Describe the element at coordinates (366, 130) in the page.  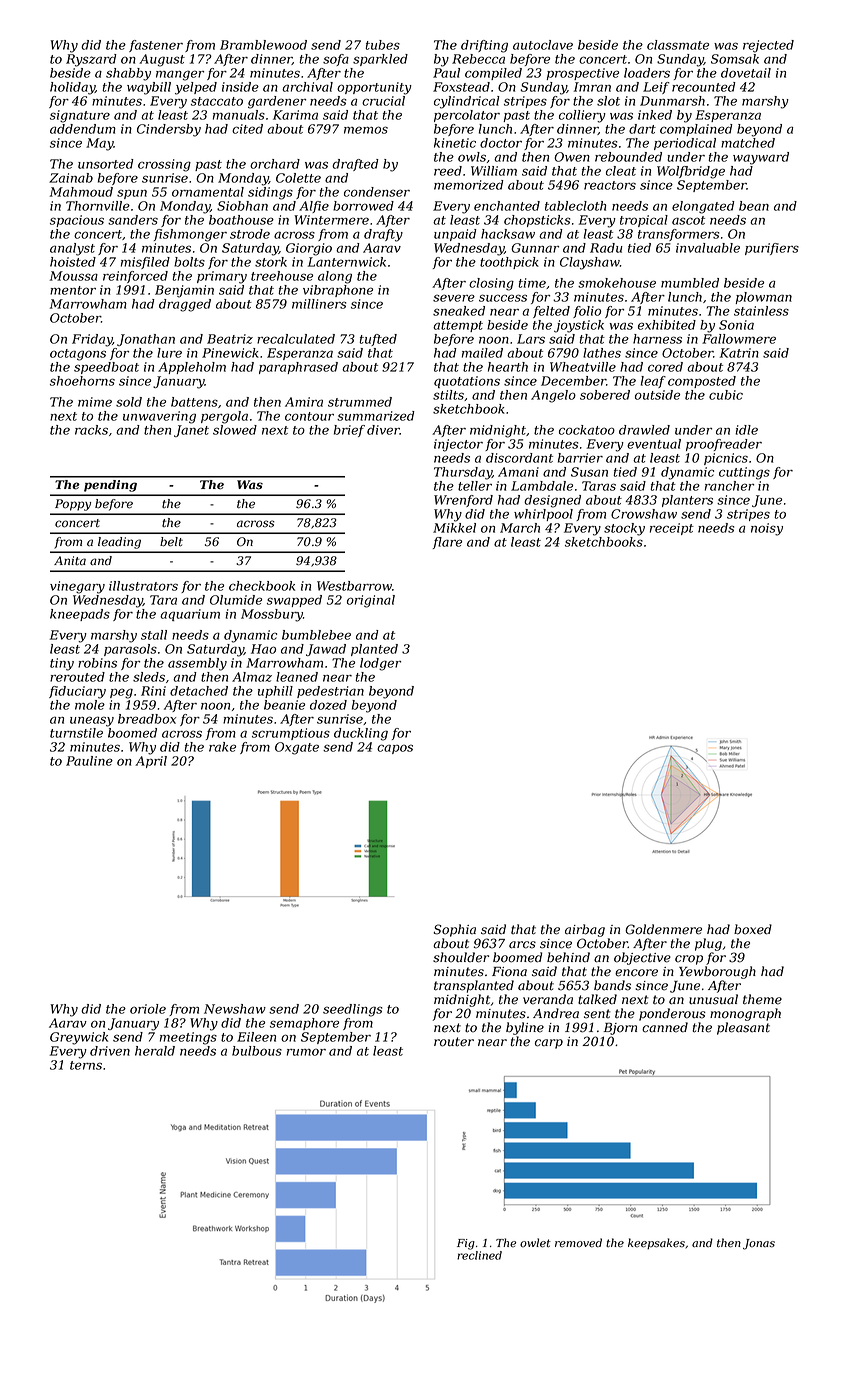
I see `memos` at that location.
